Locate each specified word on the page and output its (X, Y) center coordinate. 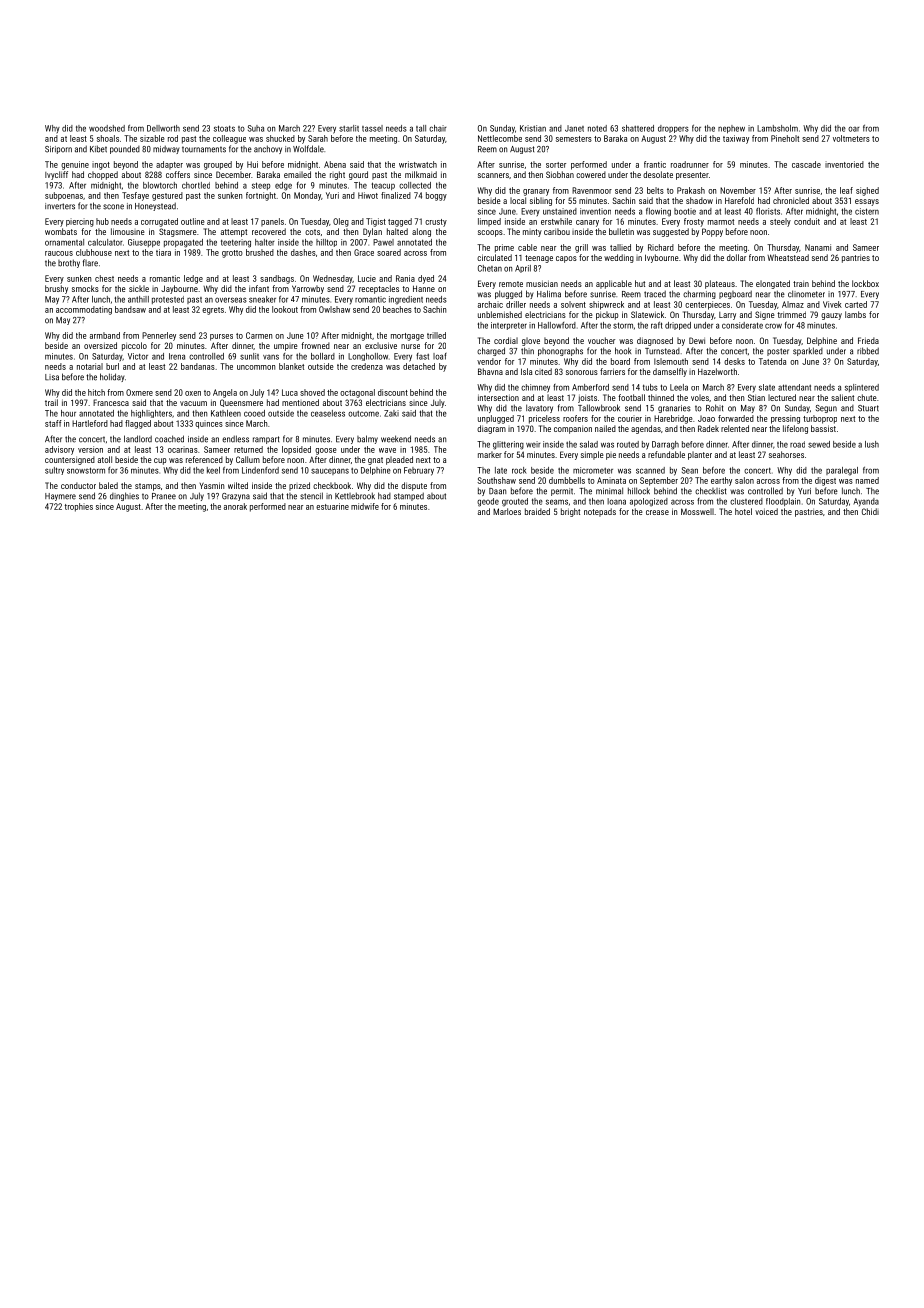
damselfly (670, 372)
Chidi (870, 511)
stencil (311, 496)
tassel (372, 128)
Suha (256, 128)
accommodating (84, 310)
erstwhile (556, 221)
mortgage (407, 337)
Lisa (52, 377)
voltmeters (851, 138)
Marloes (507, 511)
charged (491, 351)
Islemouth (671, 361)
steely (780, 222)
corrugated (159, 222)
